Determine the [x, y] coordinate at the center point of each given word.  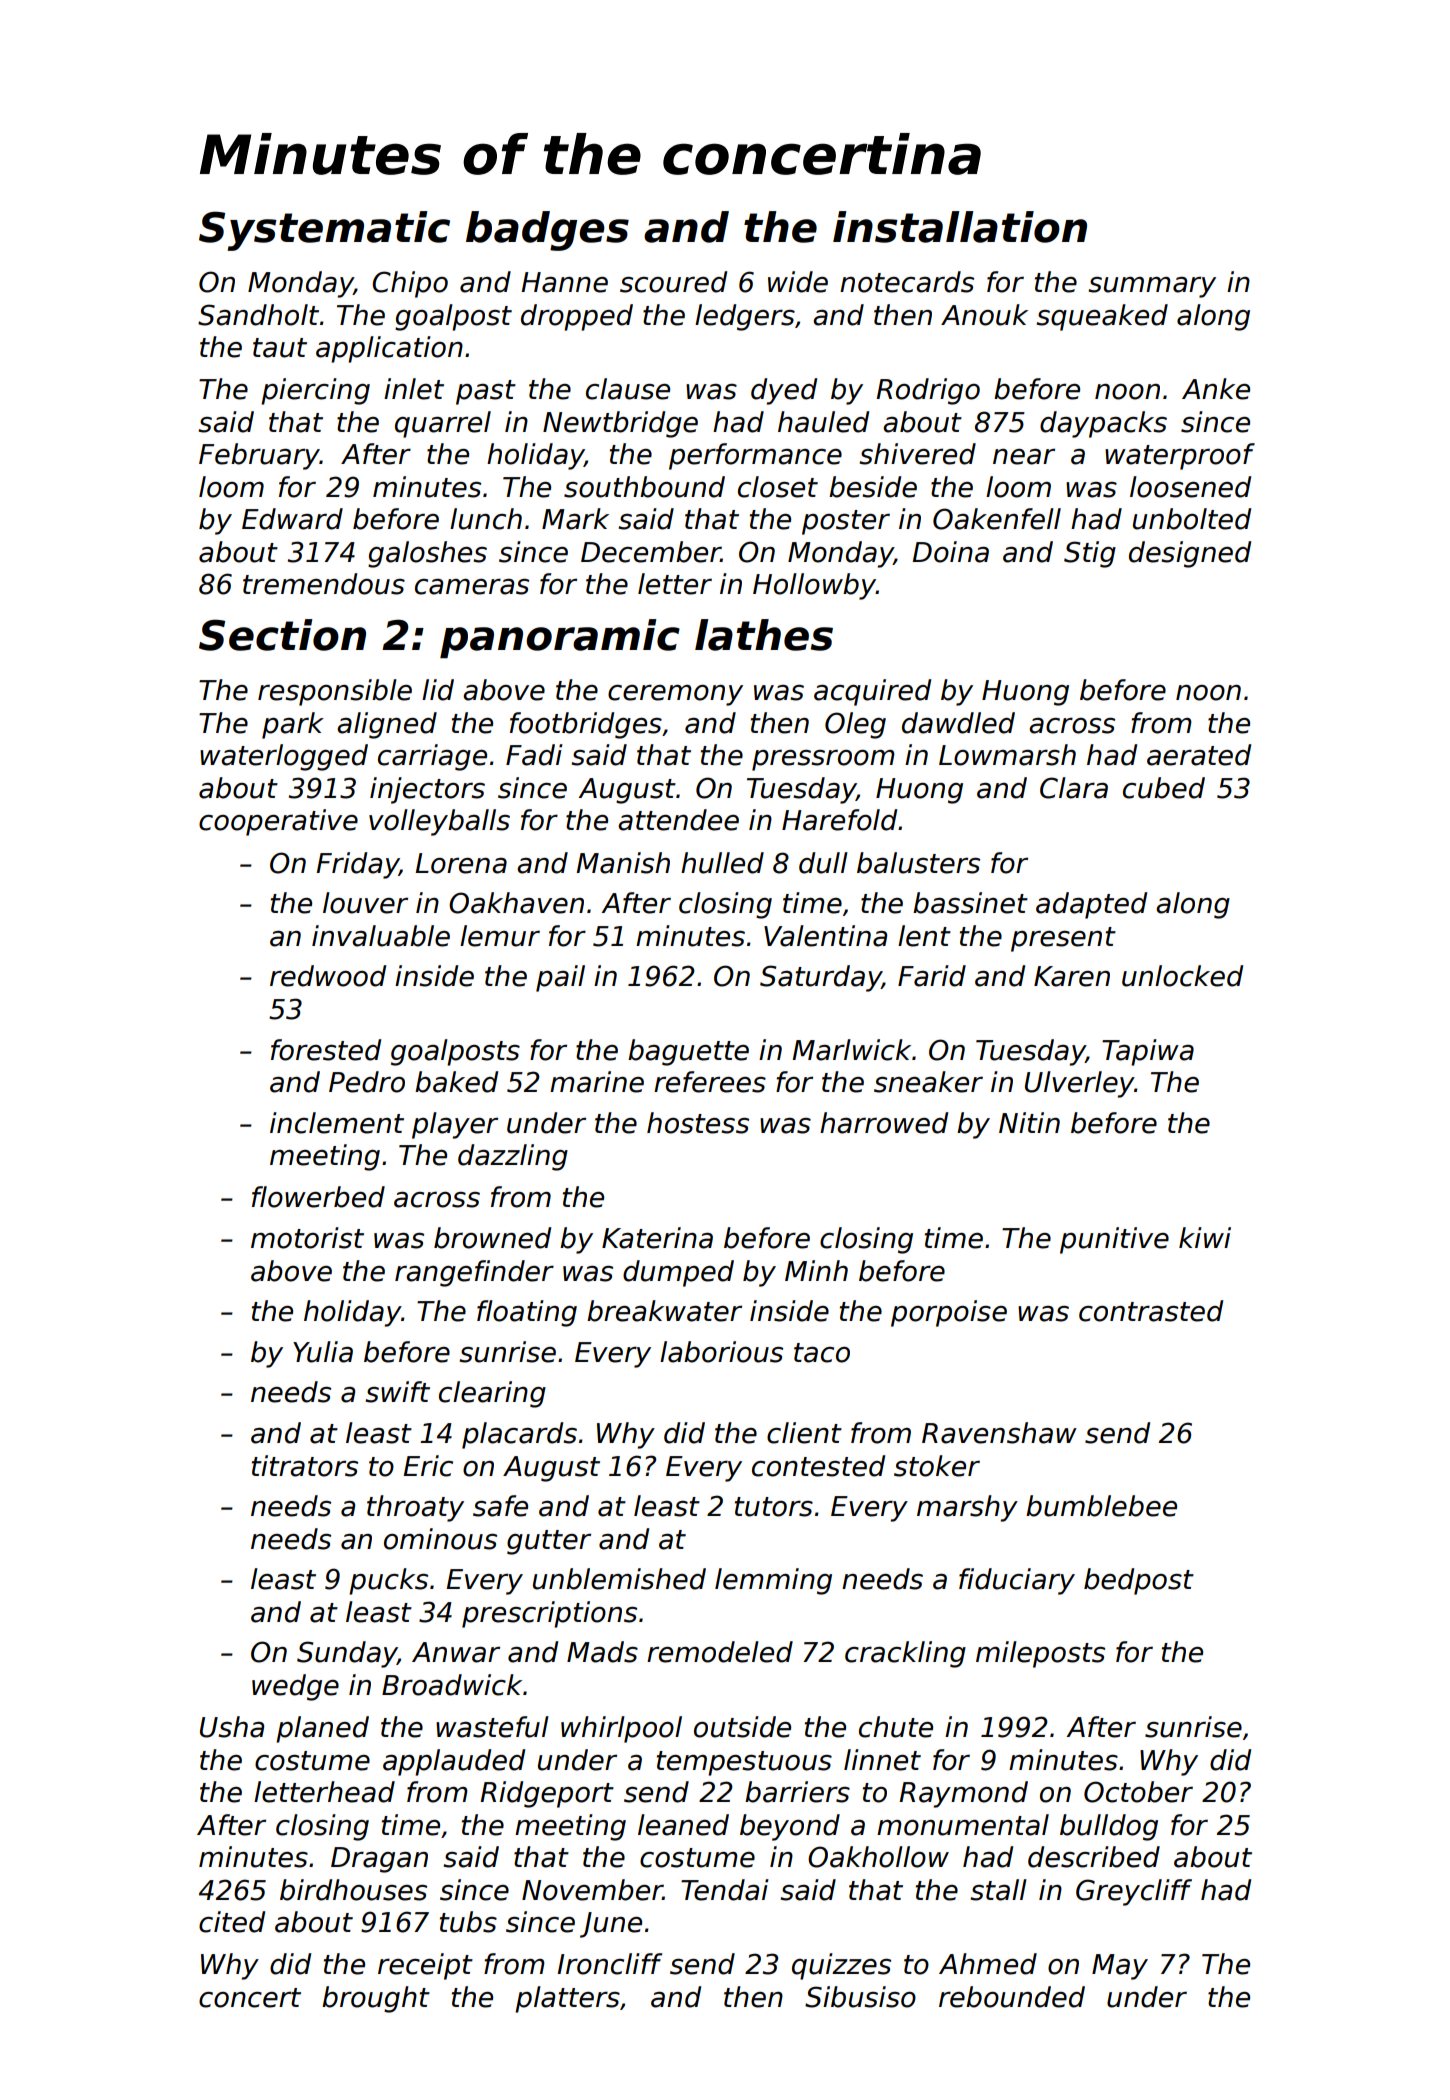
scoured [673, 282]
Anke [1216, 389]
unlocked [1182, 976]
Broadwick [452, 1685]
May [1120, 1967]
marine [597, 1082]
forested [326, 1050]
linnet [882, 1760]
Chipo [410, 284]
